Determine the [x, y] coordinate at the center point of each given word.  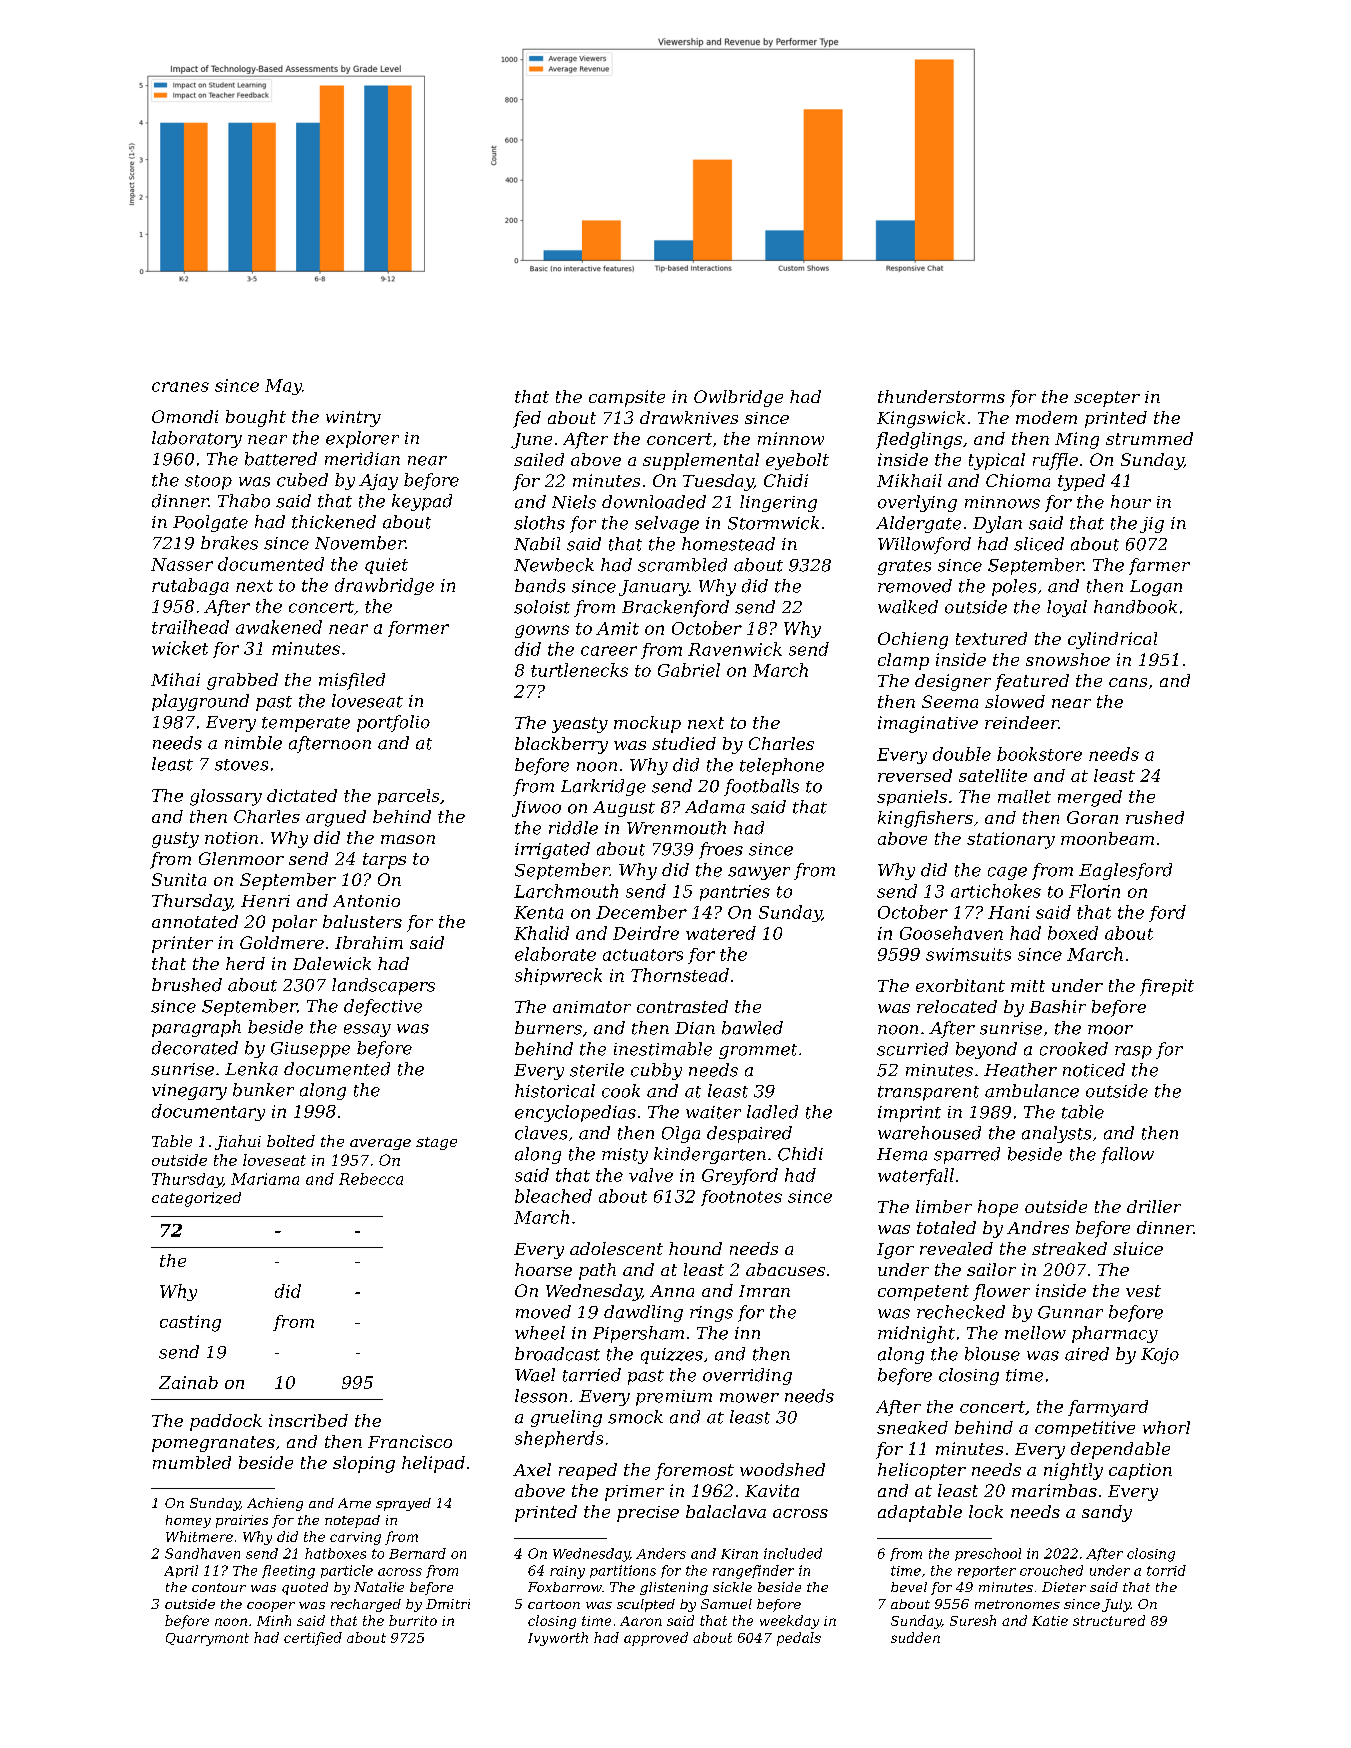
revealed [956, 1248]
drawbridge [384, 586]
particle [347, 1571]
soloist [542, 607]
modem [1046, 417]
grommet [758, 1051]
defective [383, 1007]
